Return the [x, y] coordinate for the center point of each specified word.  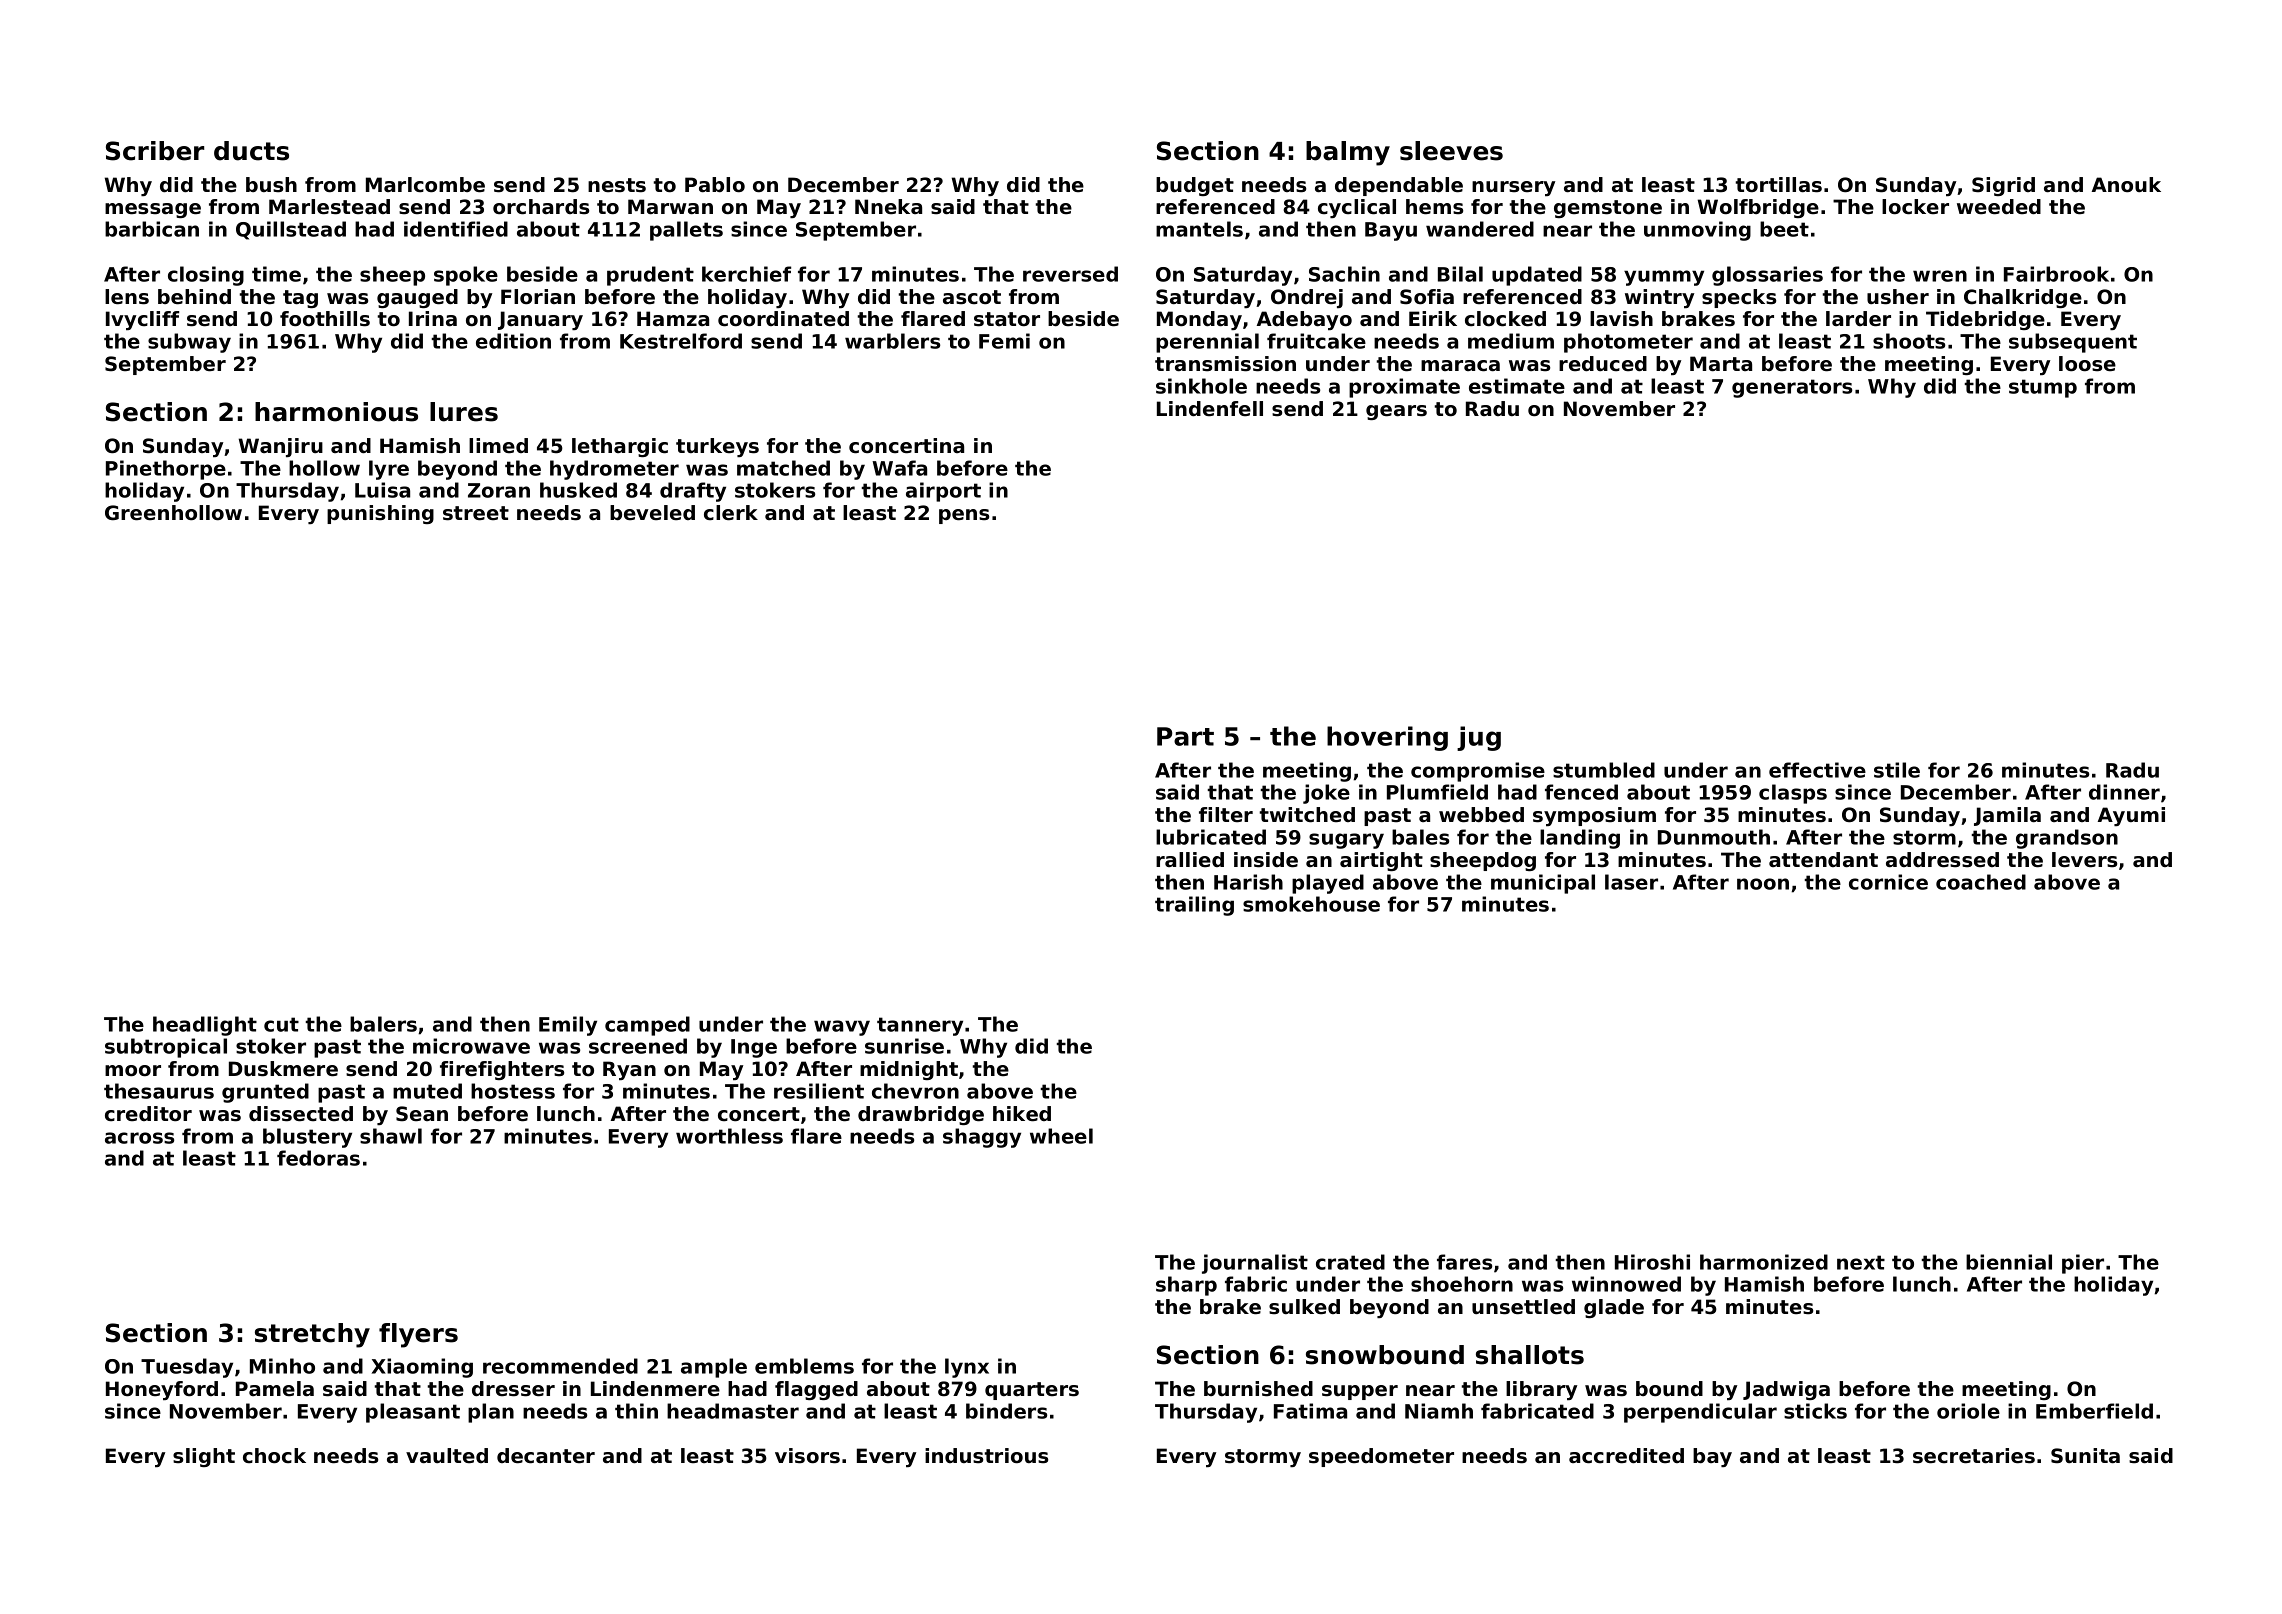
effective [1817, 770]
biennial [2009, 1262]
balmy [1348, 153]
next [1861, 1262]
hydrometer [614, 470]
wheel [1061, 1136]
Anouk [2126, 185]
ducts [251, 151]
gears [1396, 412]
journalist [1255, 1264]
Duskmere [283, 1069]
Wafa [899, 468]
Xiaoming [422, 1368]
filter [1226, 815]
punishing [380, 514]
